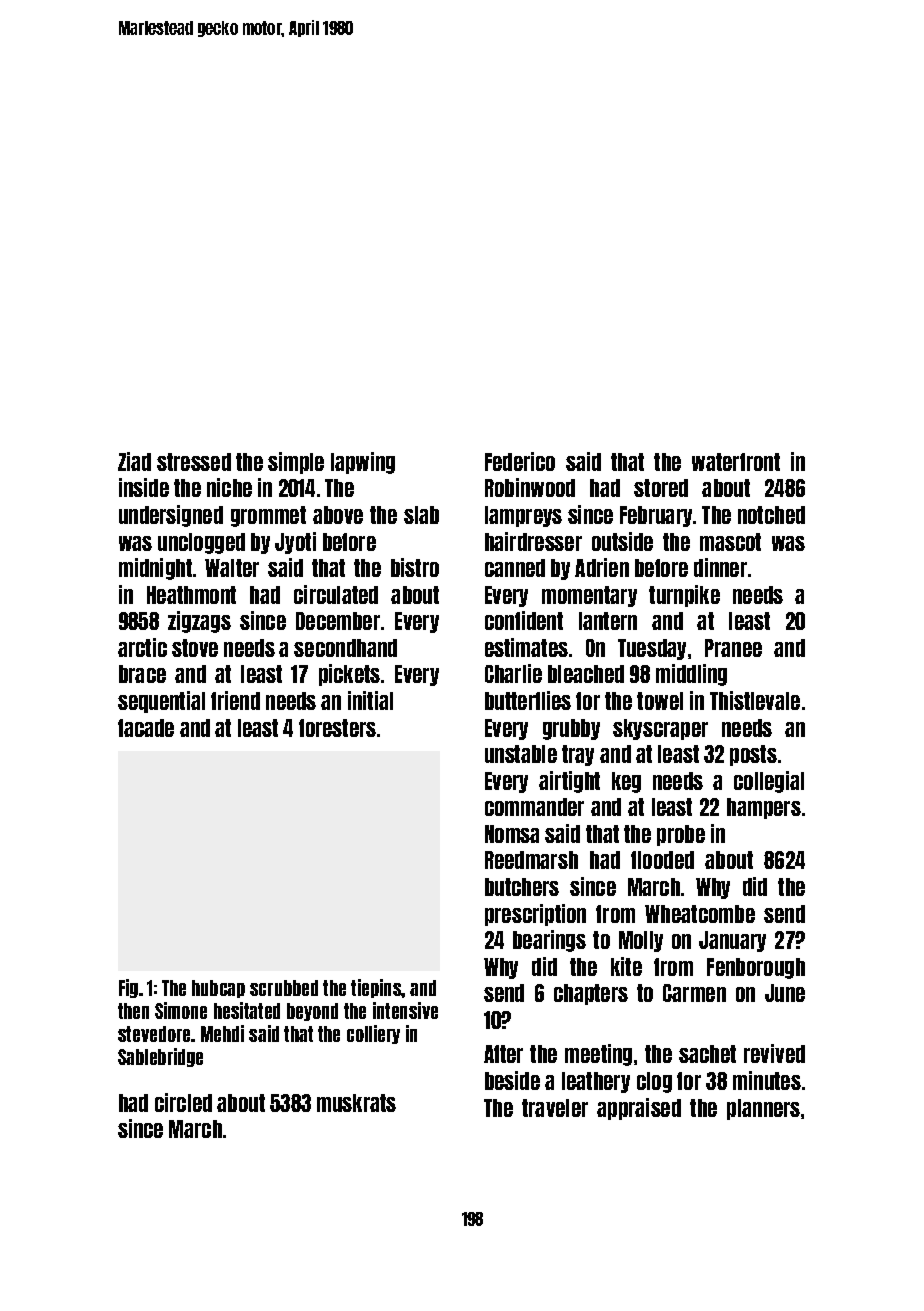  Describe the element at coordinates (520, 461) in the image. I see `Federico` at that location.
